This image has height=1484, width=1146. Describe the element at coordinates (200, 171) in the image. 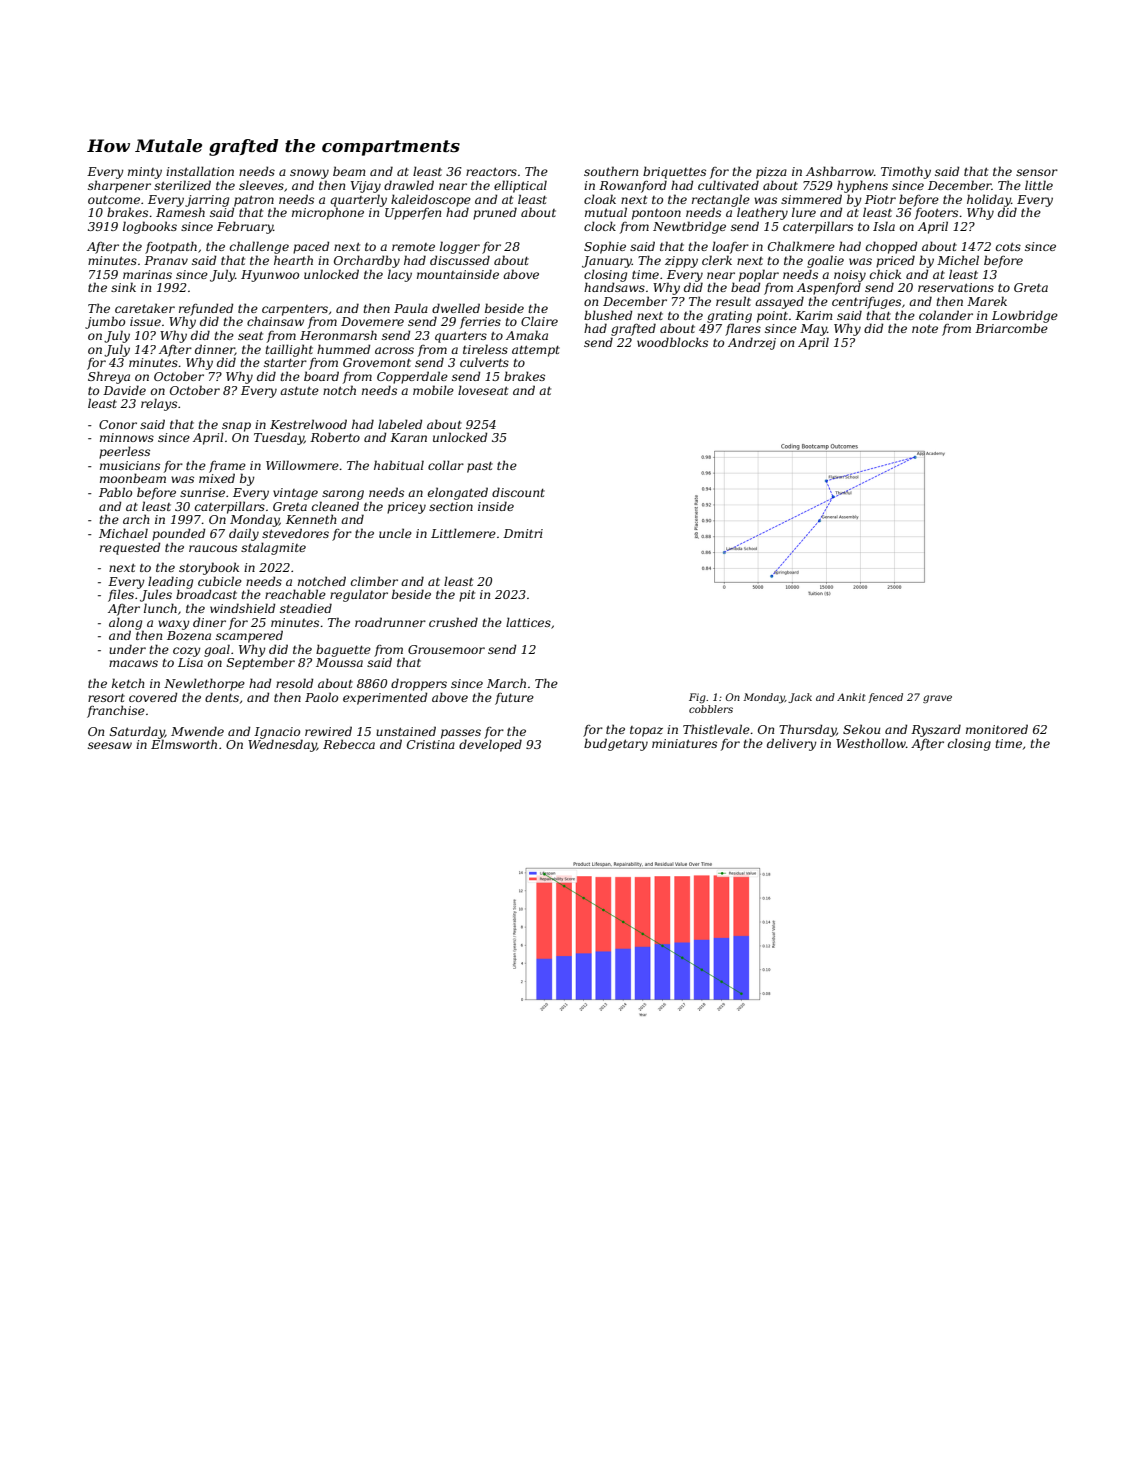

I see `installation` at that location.
